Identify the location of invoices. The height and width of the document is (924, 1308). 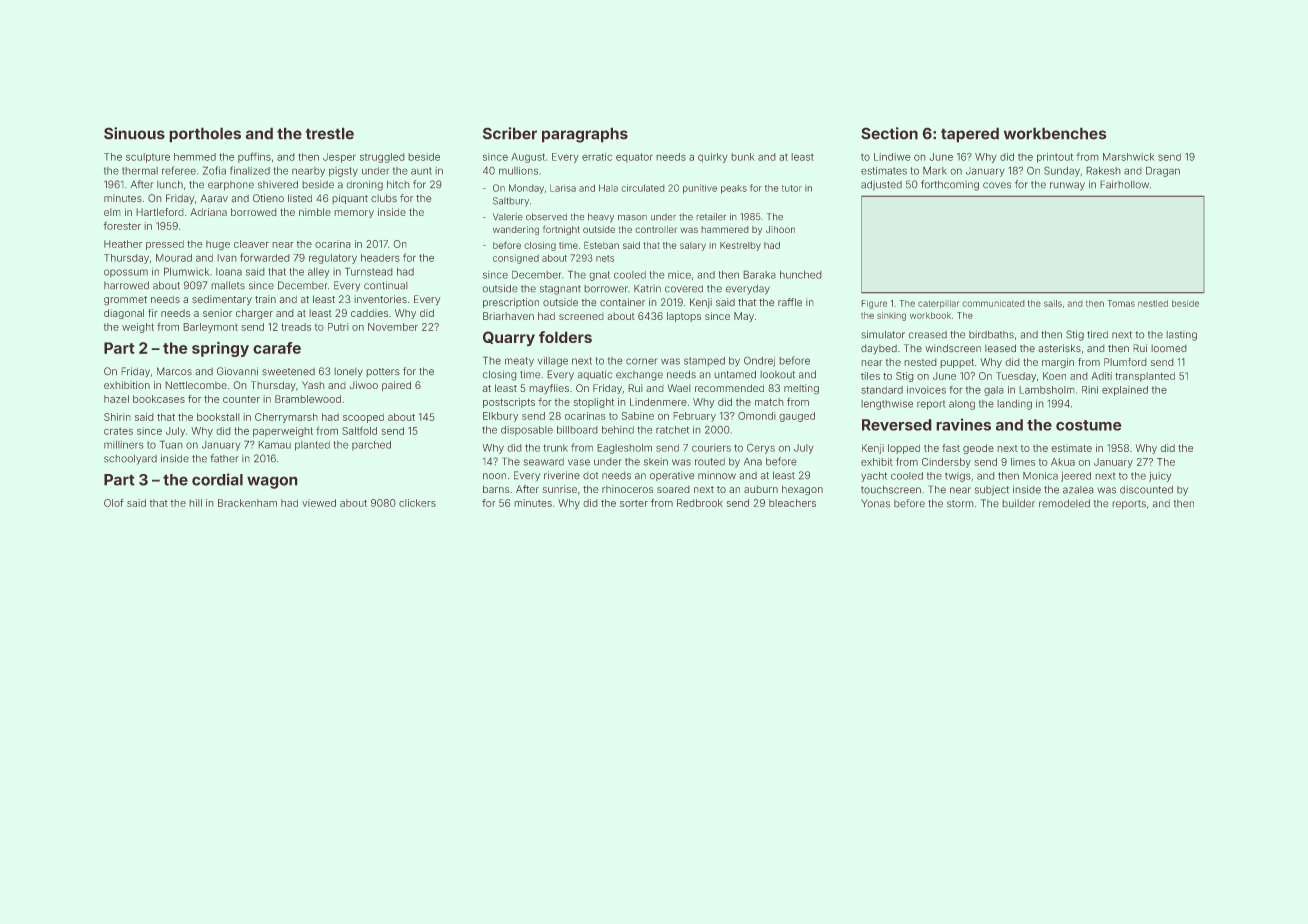
(926, 390).
